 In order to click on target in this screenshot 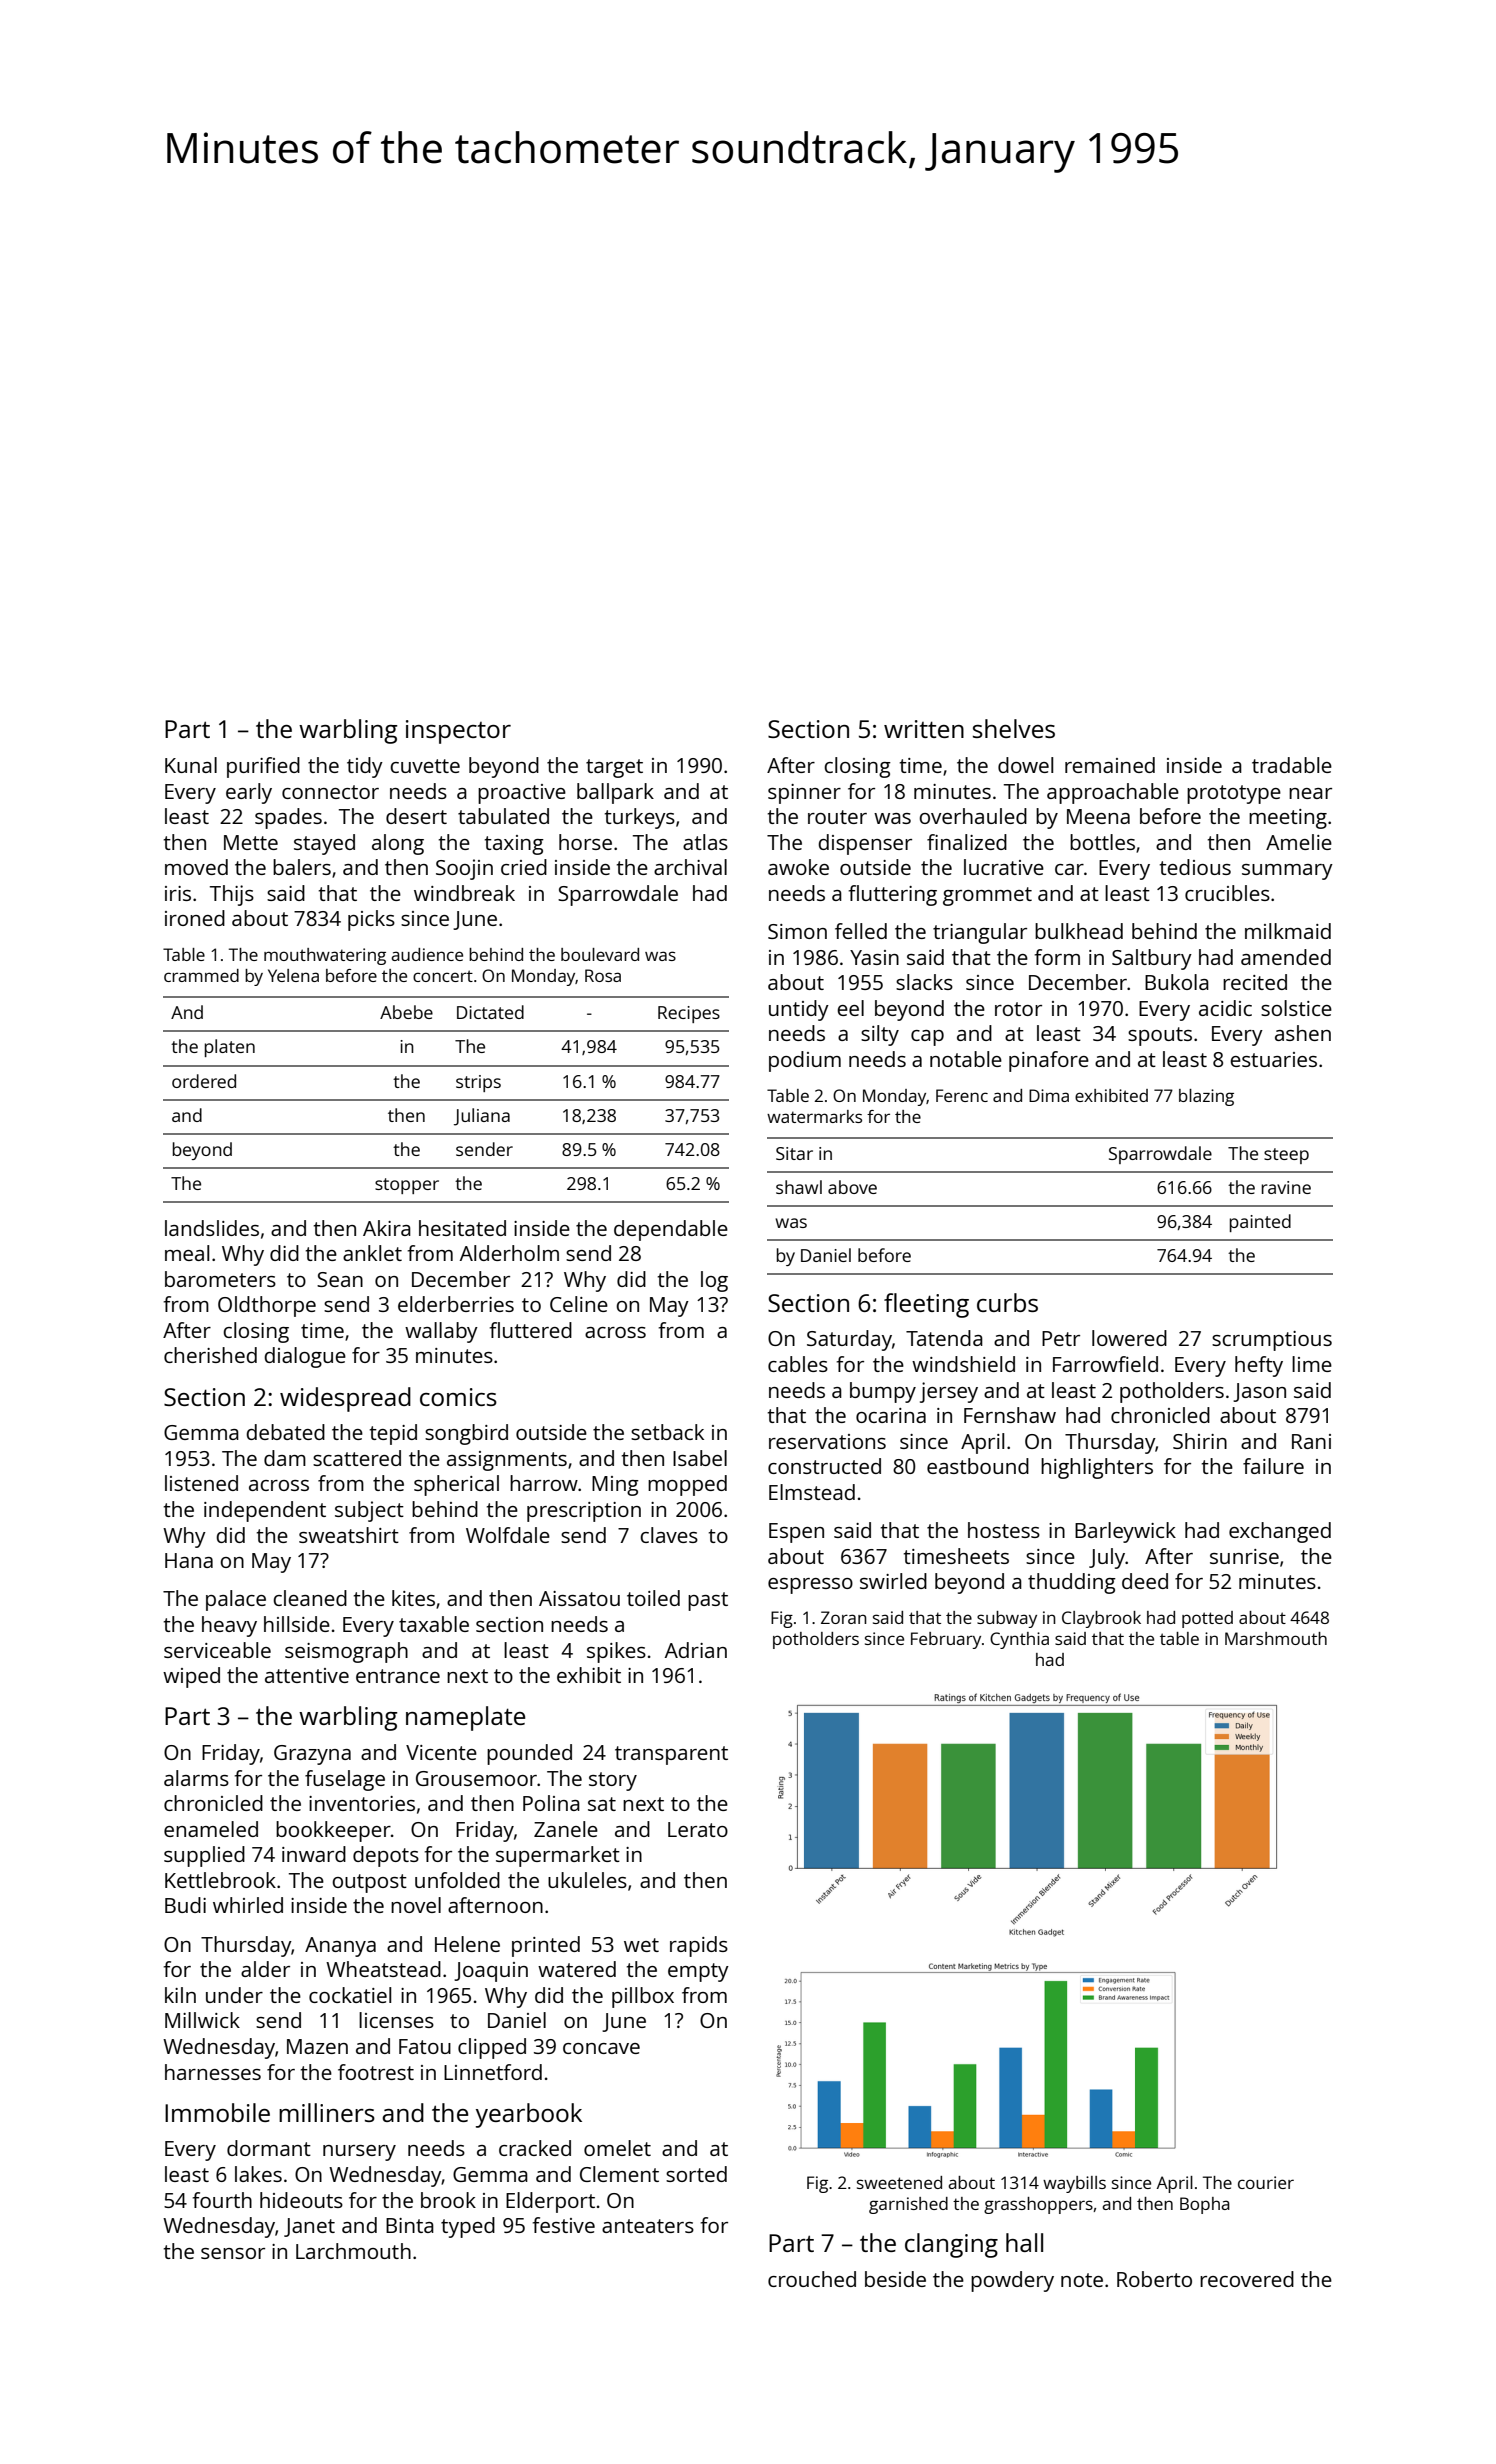, I will do `click(614, 768)`.
